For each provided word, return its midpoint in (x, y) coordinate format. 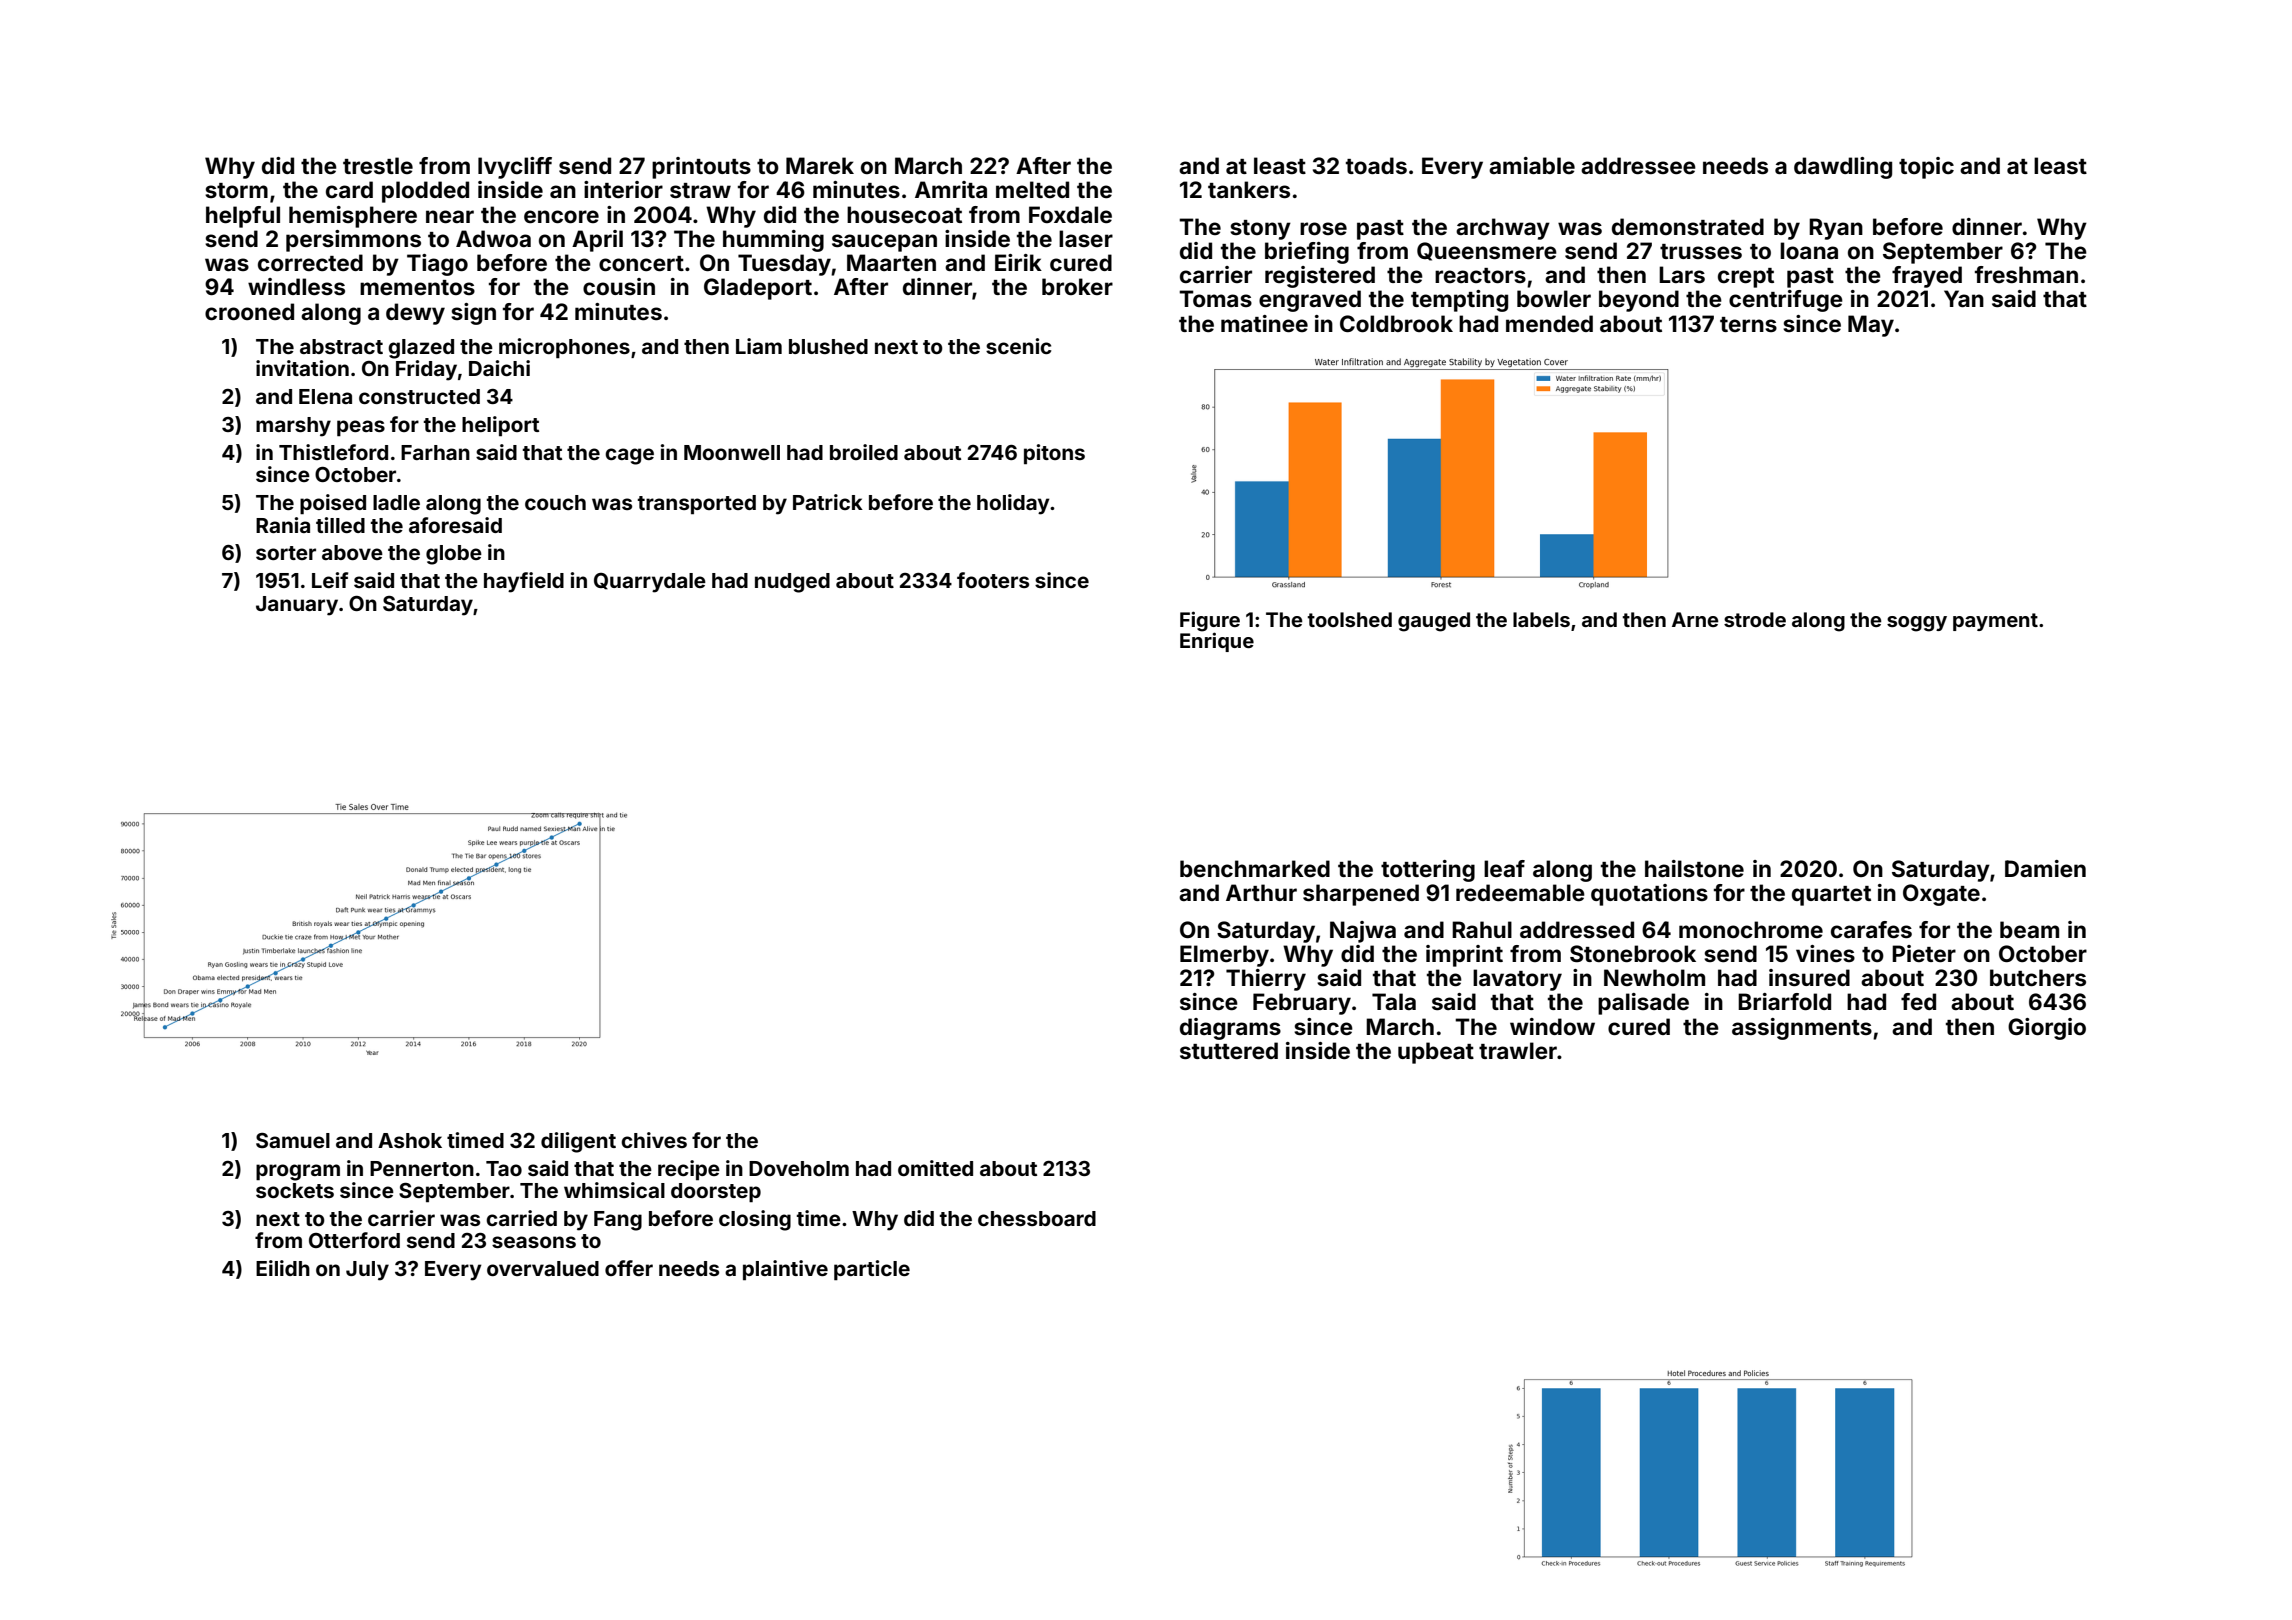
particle (872, 1270)
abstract (341, 346)
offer (629, 1268)
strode (1755, 619)
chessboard (1037, 1218)
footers (993, 580)
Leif (330, 580)
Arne (1695, 619)
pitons (1054, 454)
